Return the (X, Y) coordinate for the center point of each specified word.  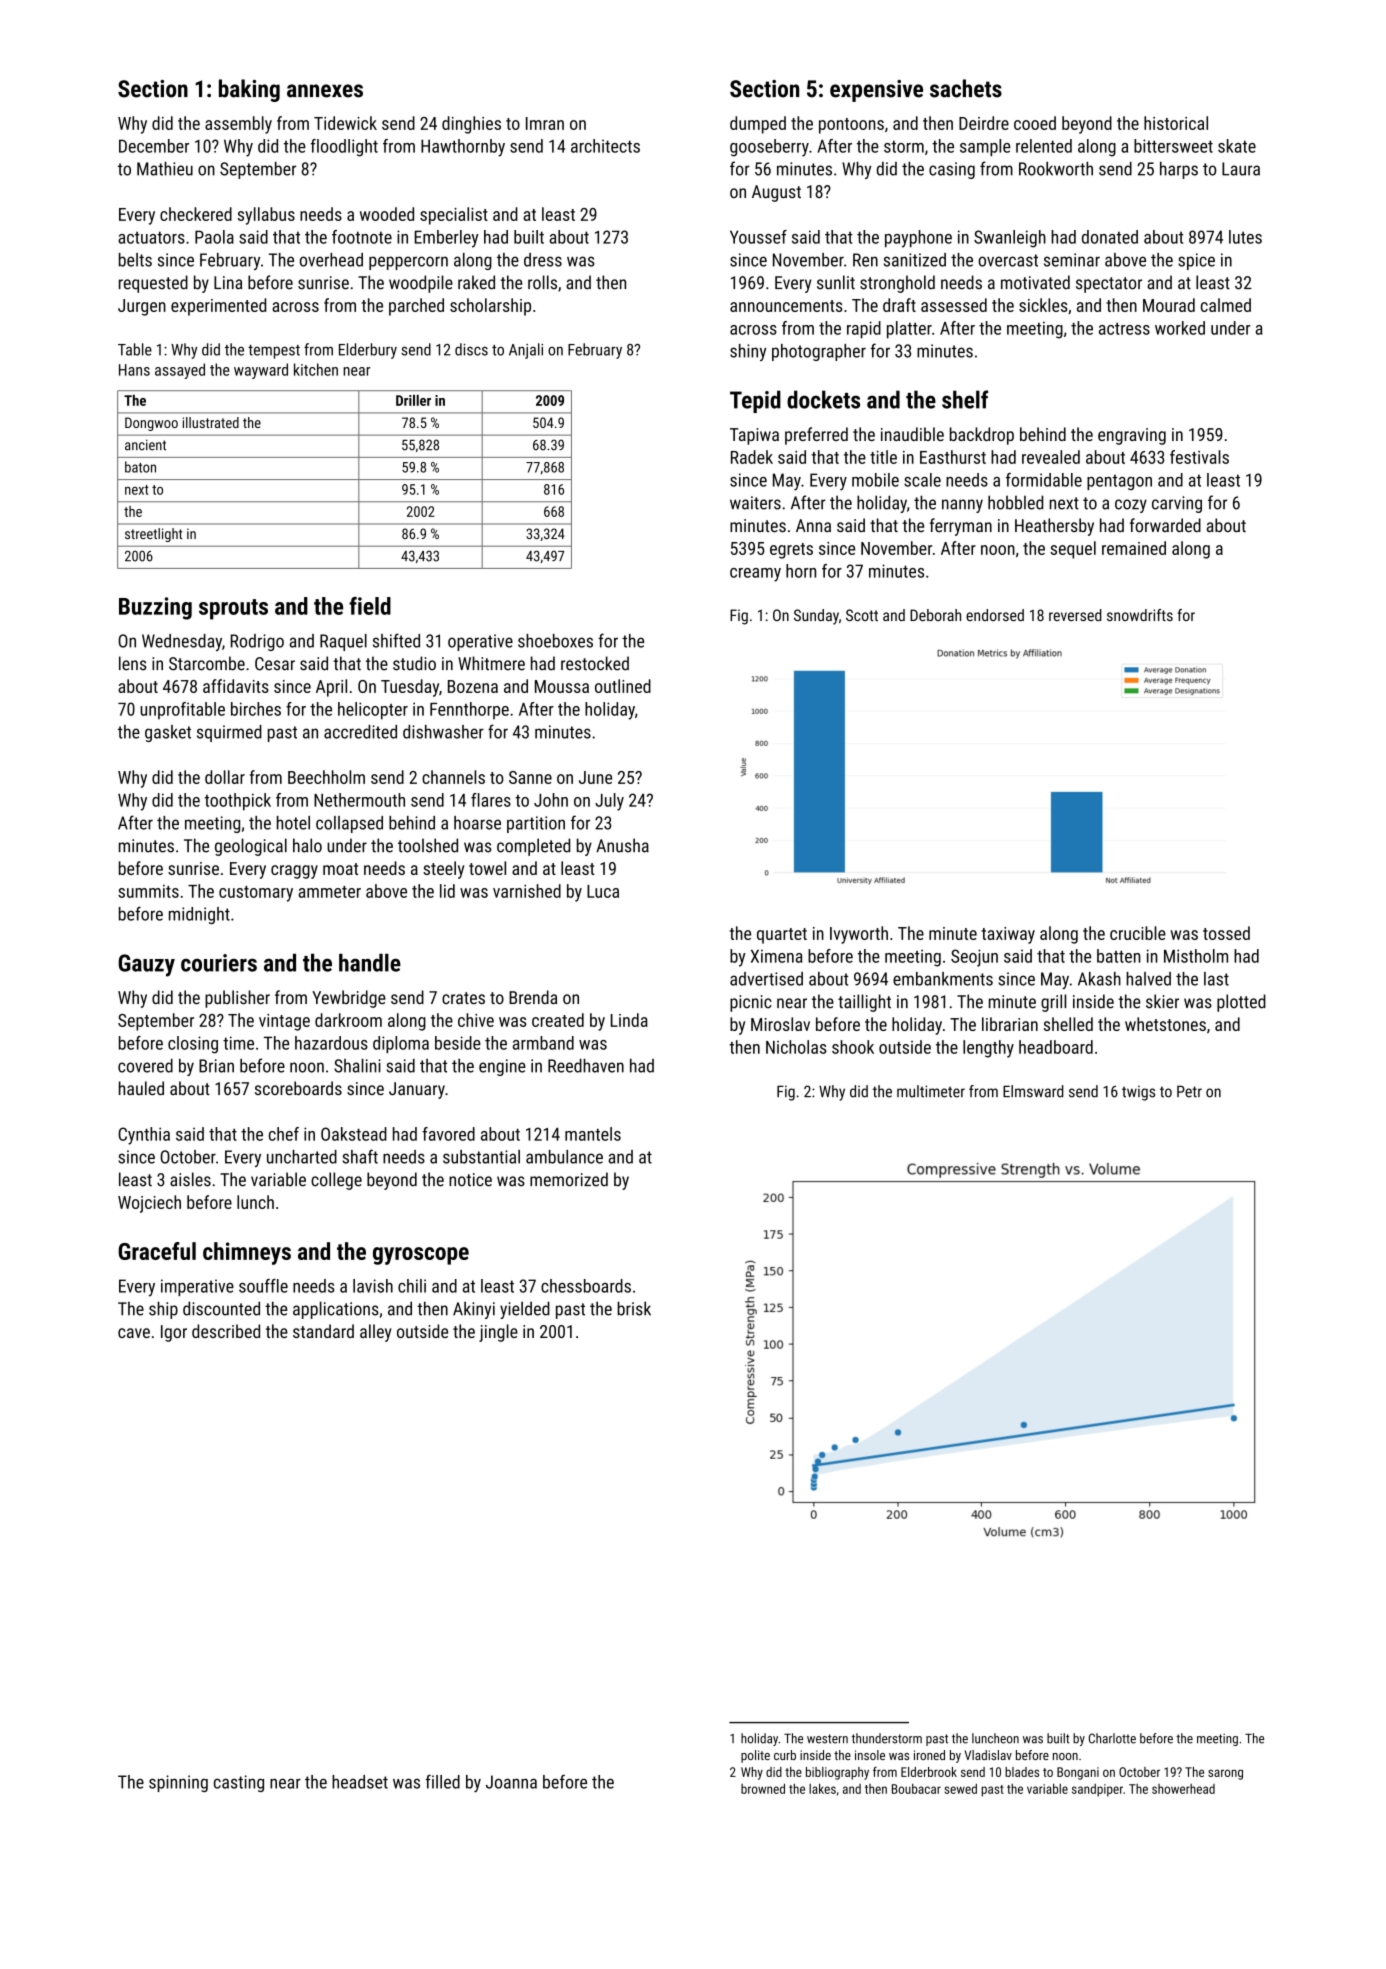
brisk (634, 1308)
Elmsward (1033, 1091)
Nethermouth (359, 800)
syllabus (266, 216)
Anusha (622, 845)
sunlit (836, 282)
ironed (929, 1755)
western (827, 1739)
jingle (498, 1333)
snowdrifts (1140, 615)
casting (239, 1783)
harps (1179, 170)
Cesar (275, 664)
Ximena (776, 956)
